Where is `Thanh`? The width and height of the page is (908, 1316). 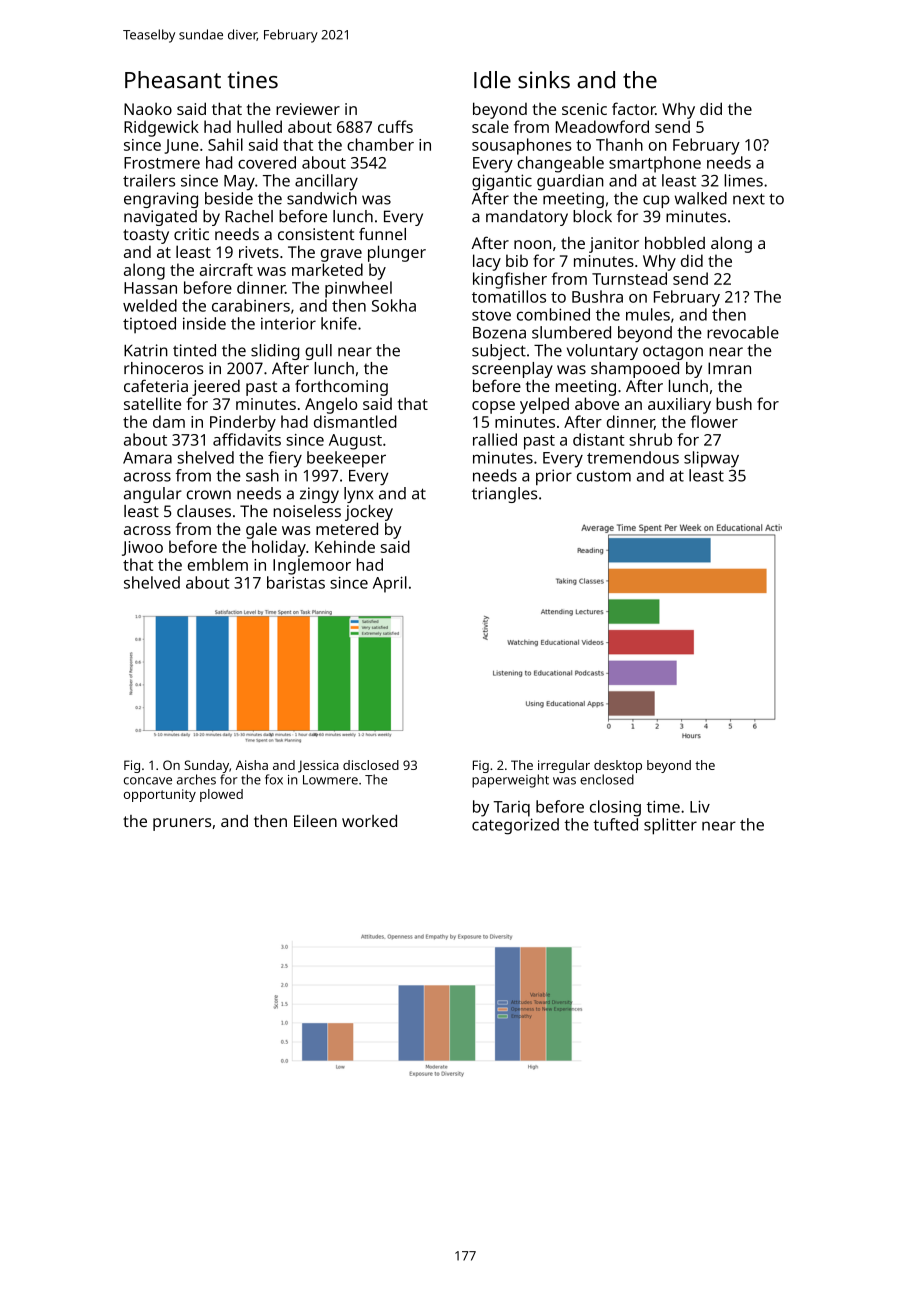
Thanh is located at coordinates (619, 144).
